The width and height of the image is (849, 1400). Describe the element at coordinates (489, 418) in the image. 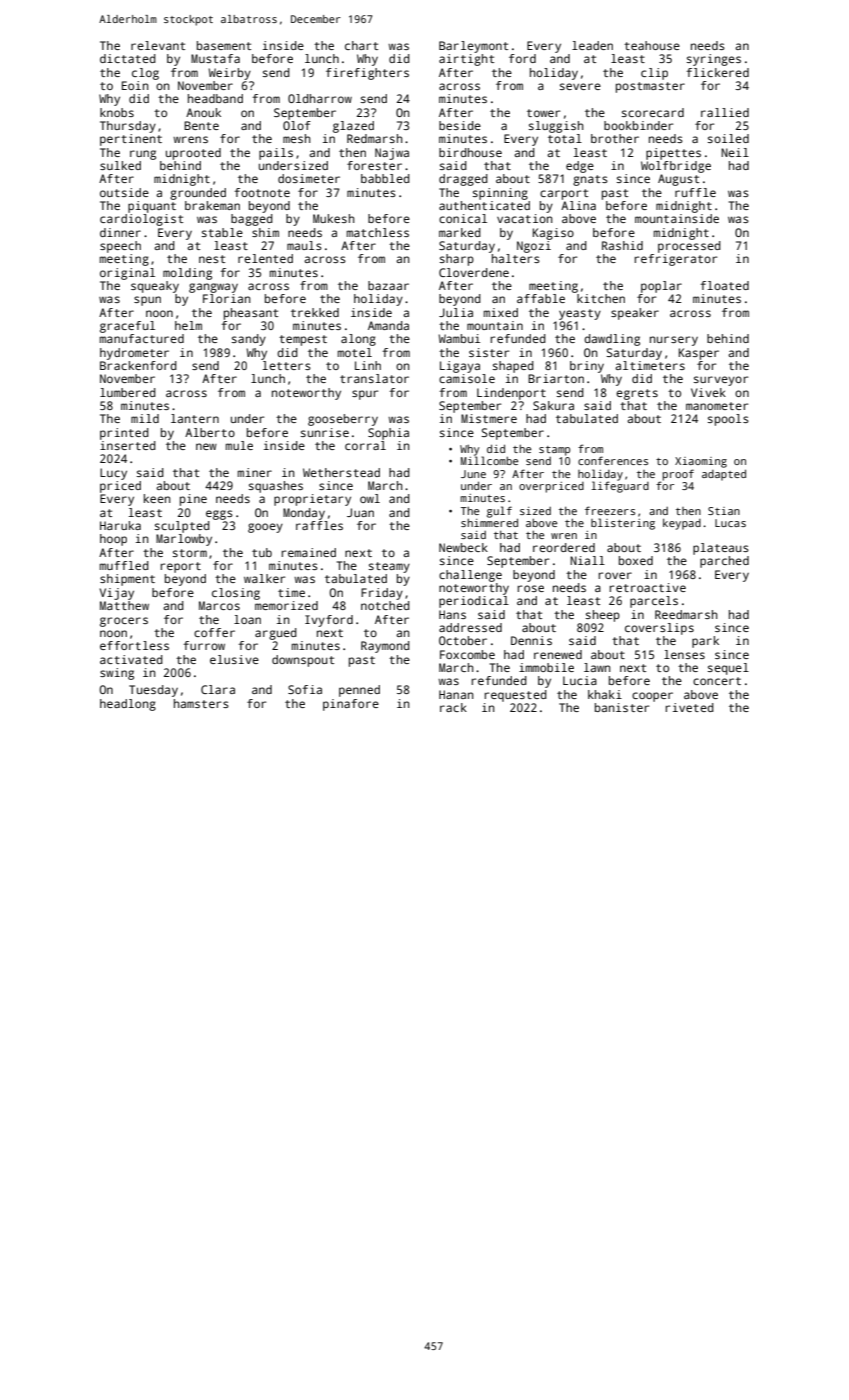

I see `Mistmere` at that location.
